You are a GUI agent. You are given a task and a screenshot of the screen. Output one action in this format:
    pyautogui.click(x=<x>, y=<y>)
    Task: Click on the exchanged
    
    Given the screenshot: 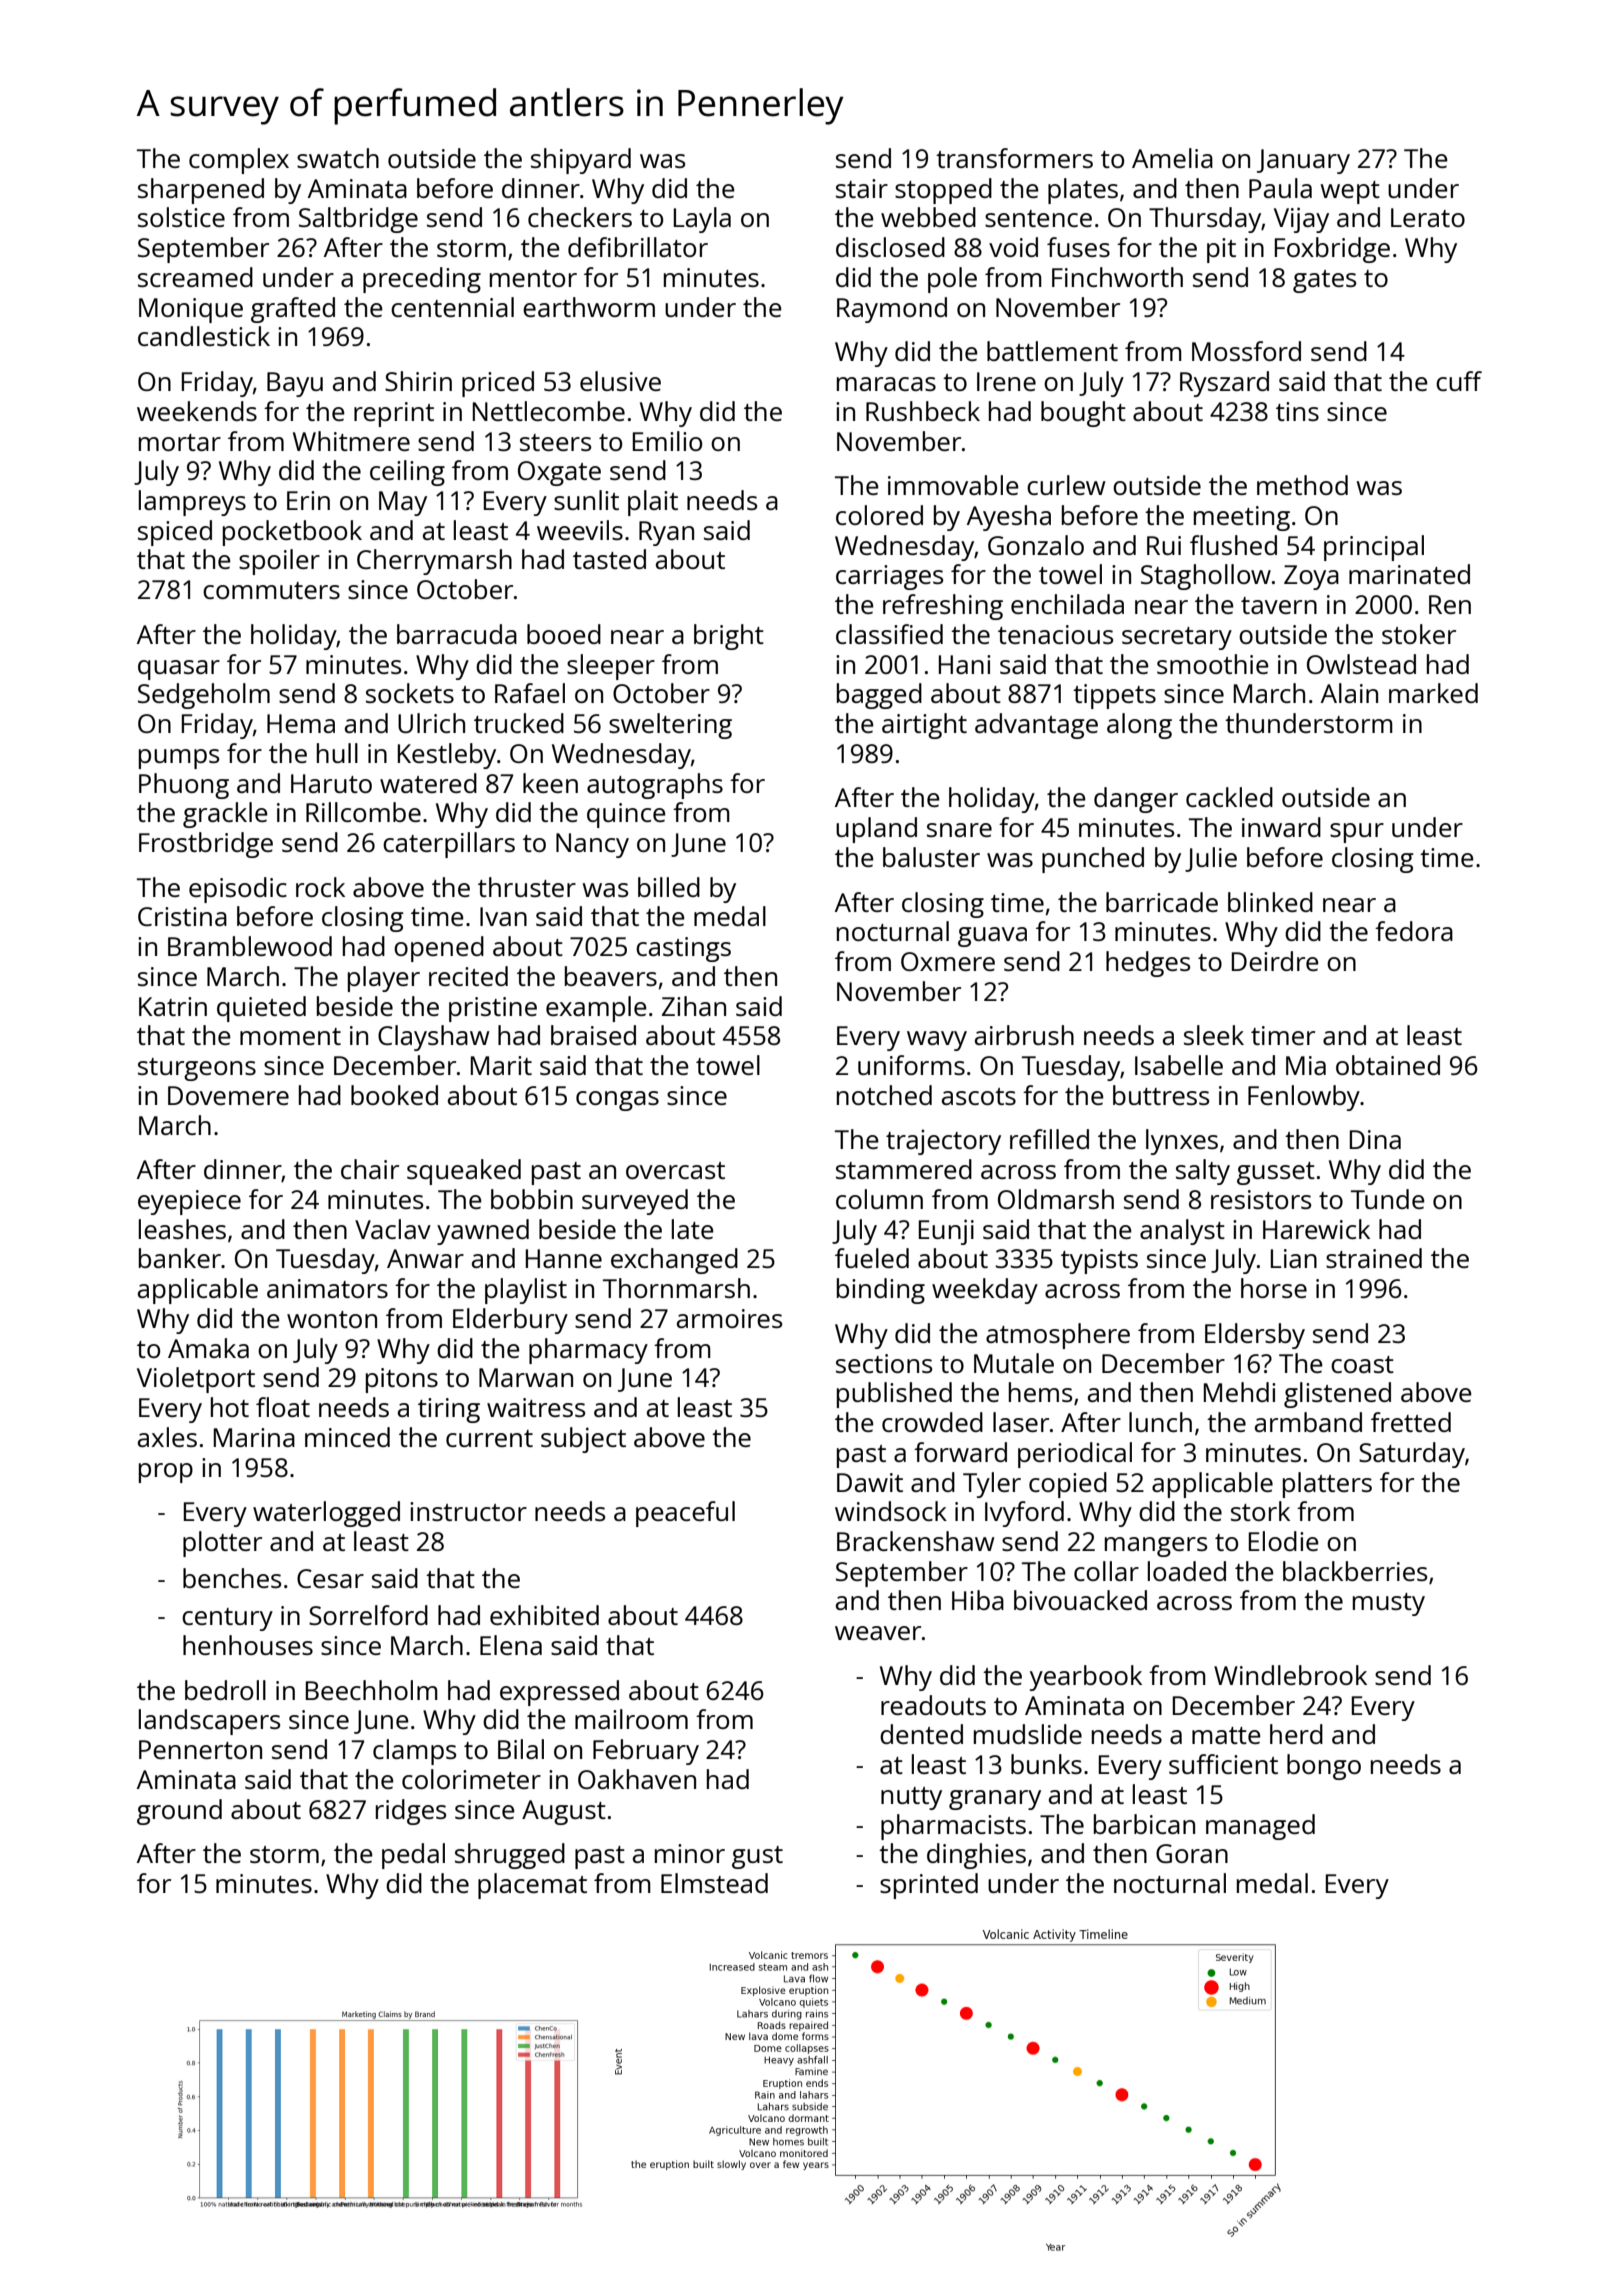 What is the action you would take?
    pyautogui.click(x=674, y=1261)
